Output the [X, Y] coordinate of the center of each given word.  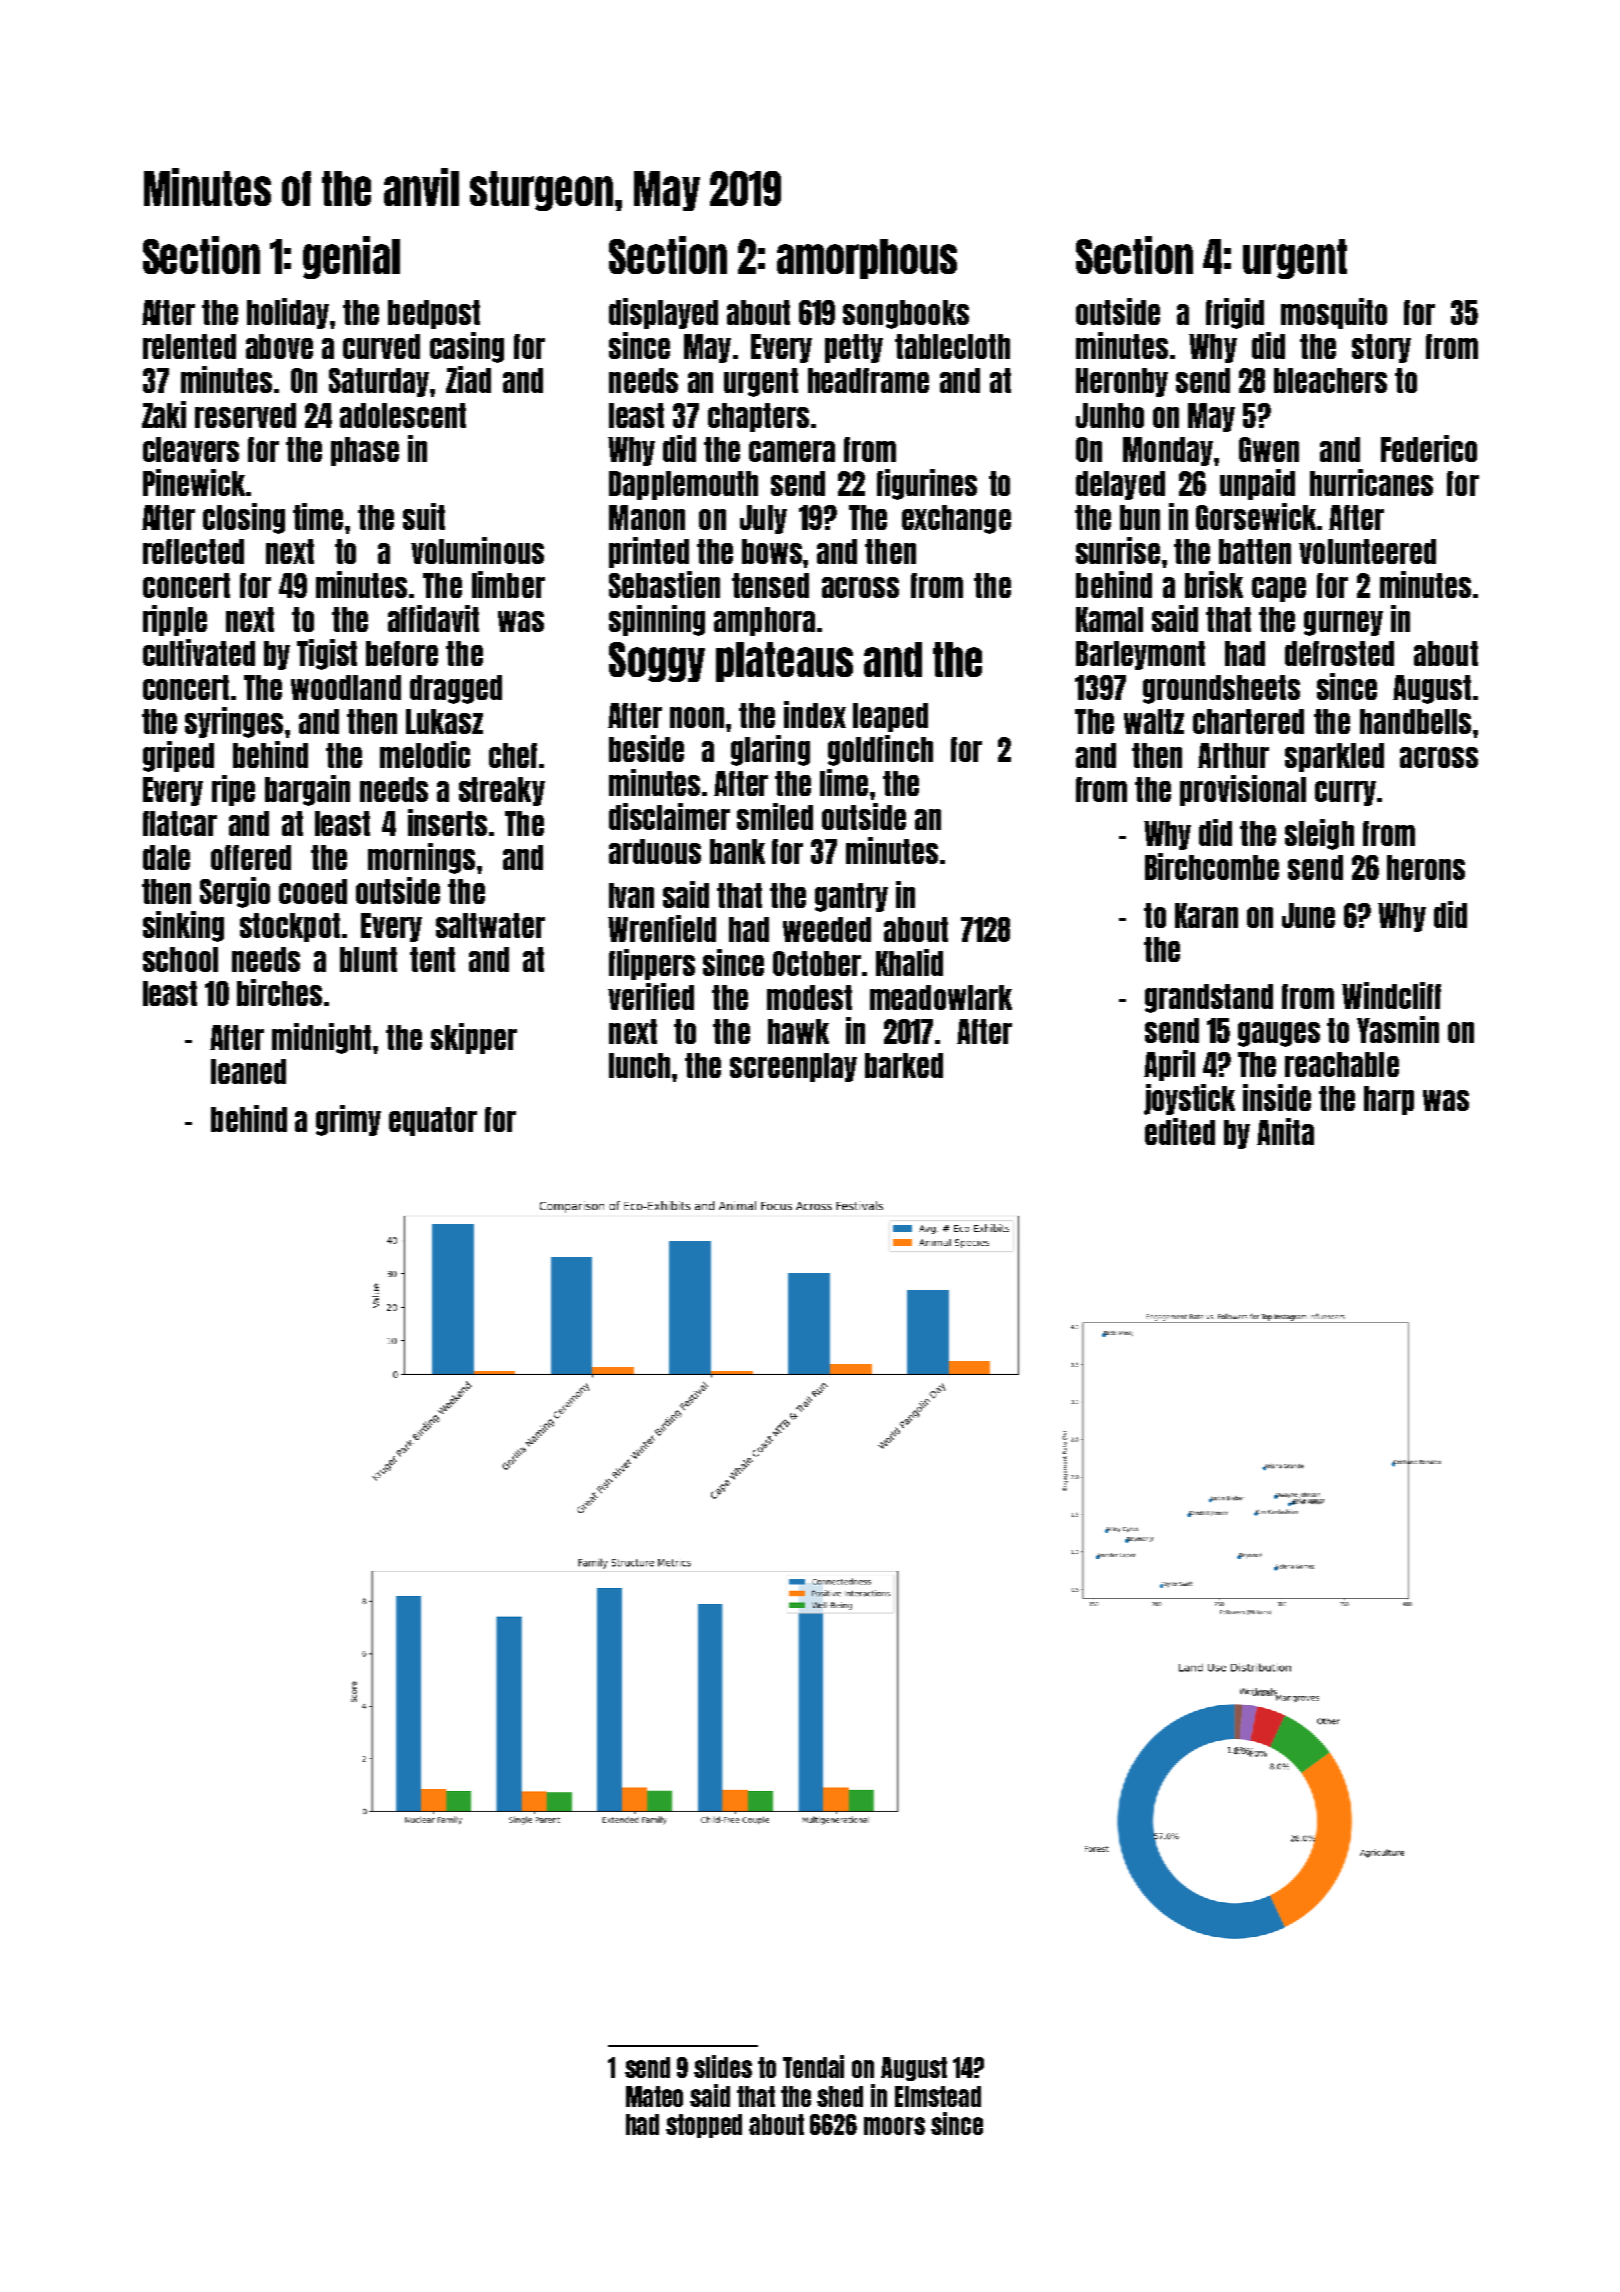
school [180, 959]
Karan [1206, 915]
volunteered [1367, 551]
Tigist [327, 654]
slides [723, 2066]
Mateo [654, 2096]
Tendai [813, 2066]
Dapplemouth [683, 485]
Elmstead [938, 2096]
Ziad [468, 379]
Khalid [909, 962]
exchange [956, 519]
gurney [1343, 623]
